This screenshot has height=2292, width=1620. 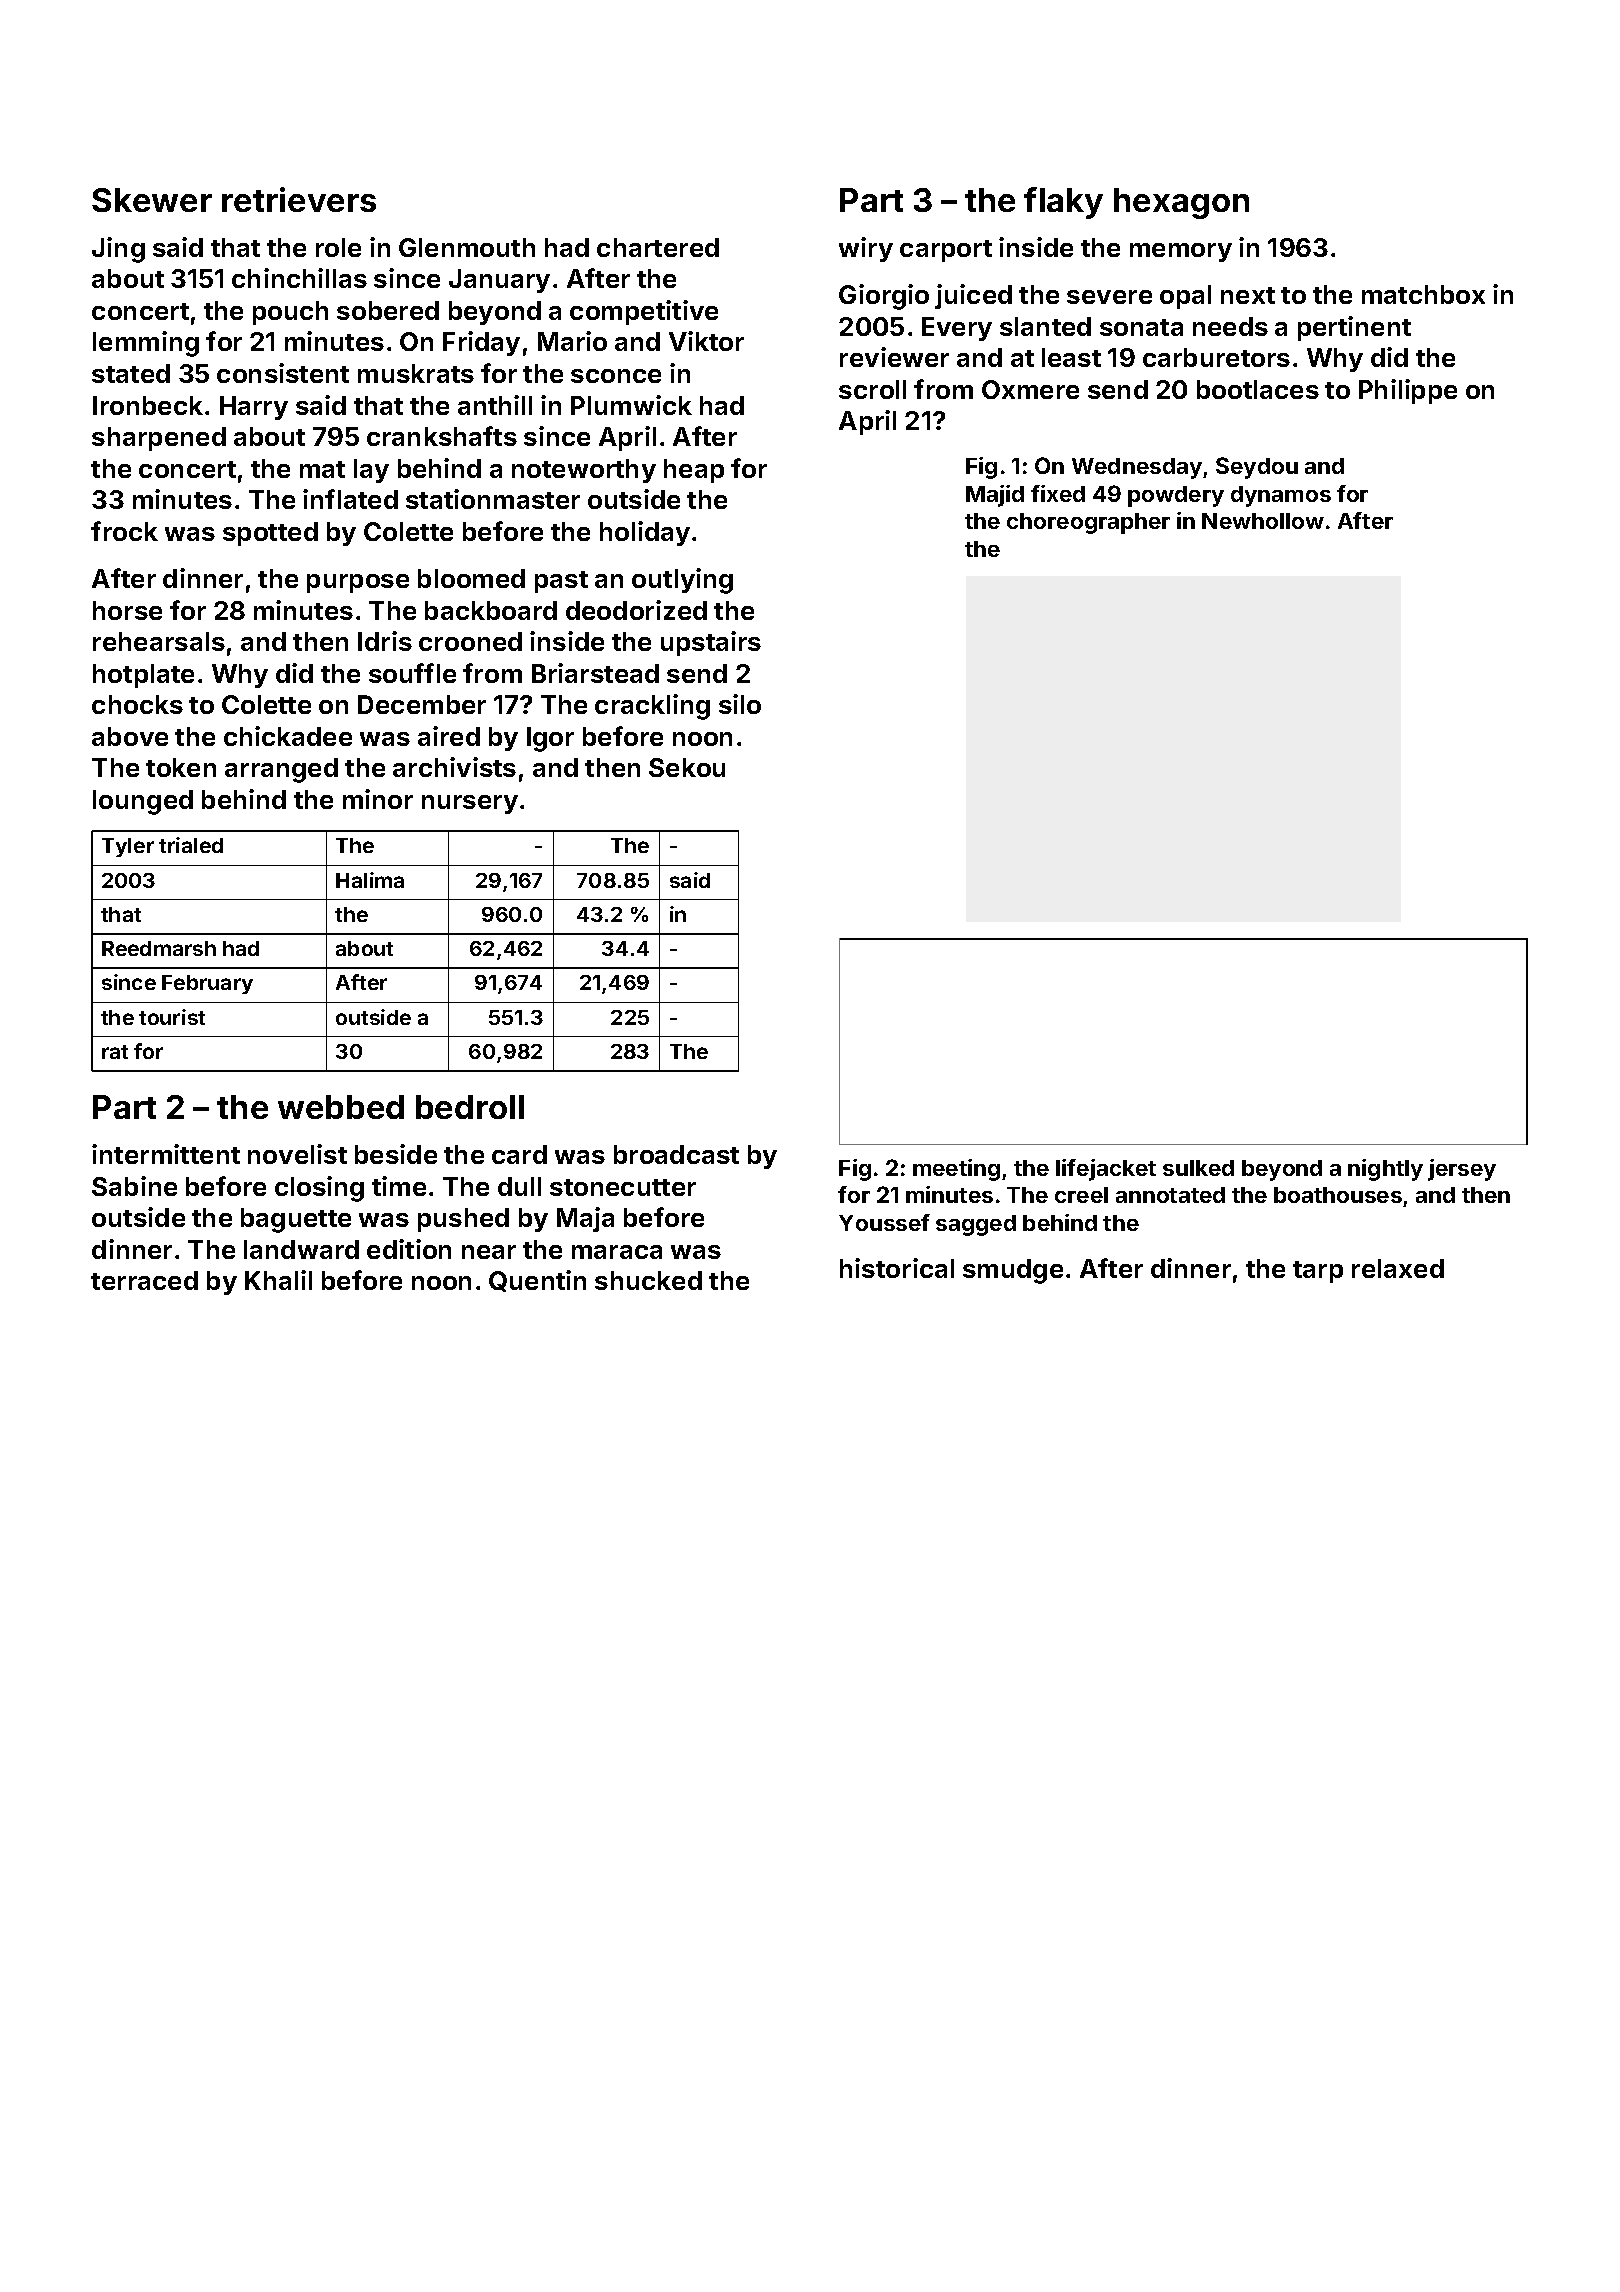 I want to click on chartered, so click(x=658, y=247).
